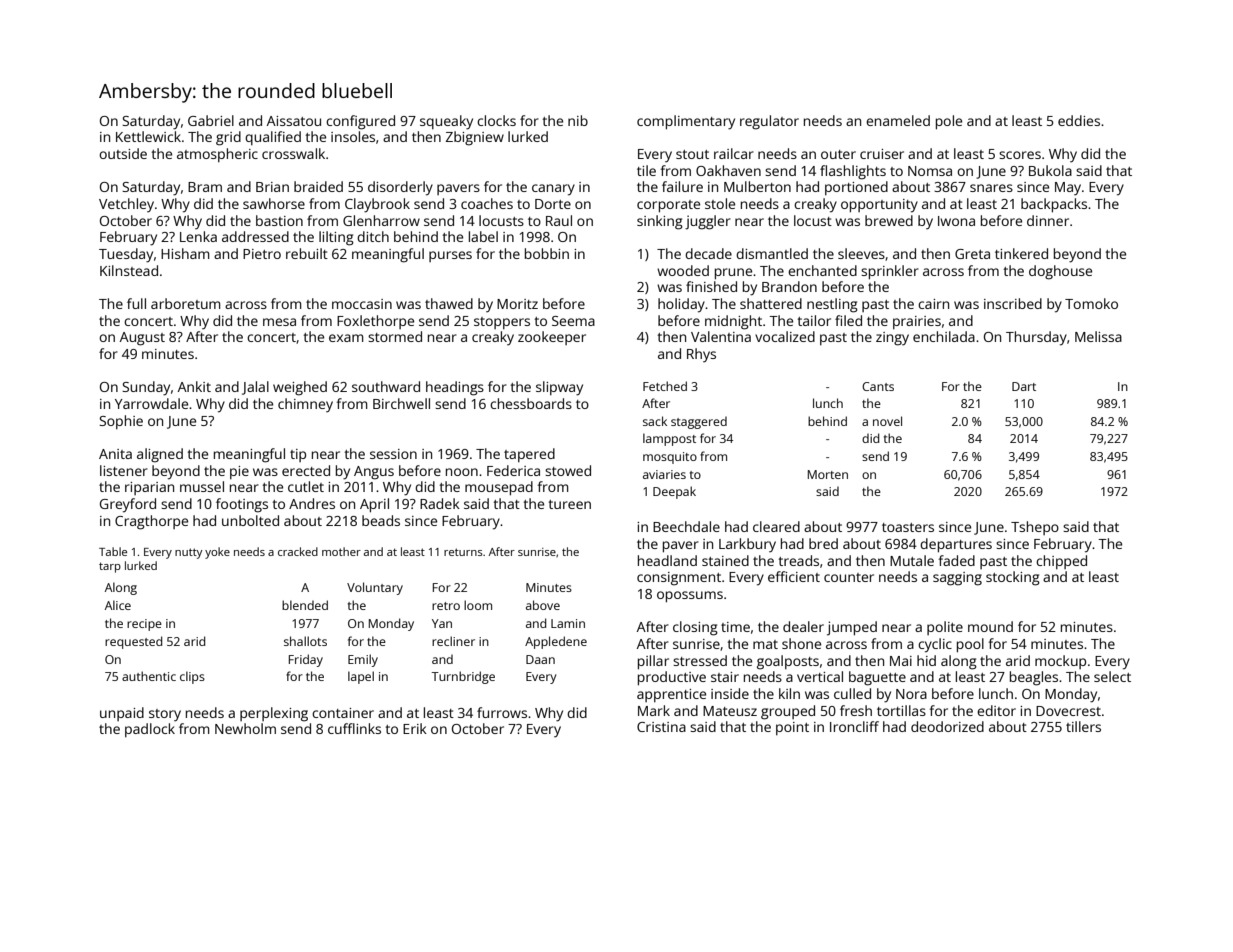 Image resolution: width=1233 pixels, height=952 pixels. What do you see at coordinates (318, 186) in the screenshot?
I see `braided` at bounding box center [318, 186].
